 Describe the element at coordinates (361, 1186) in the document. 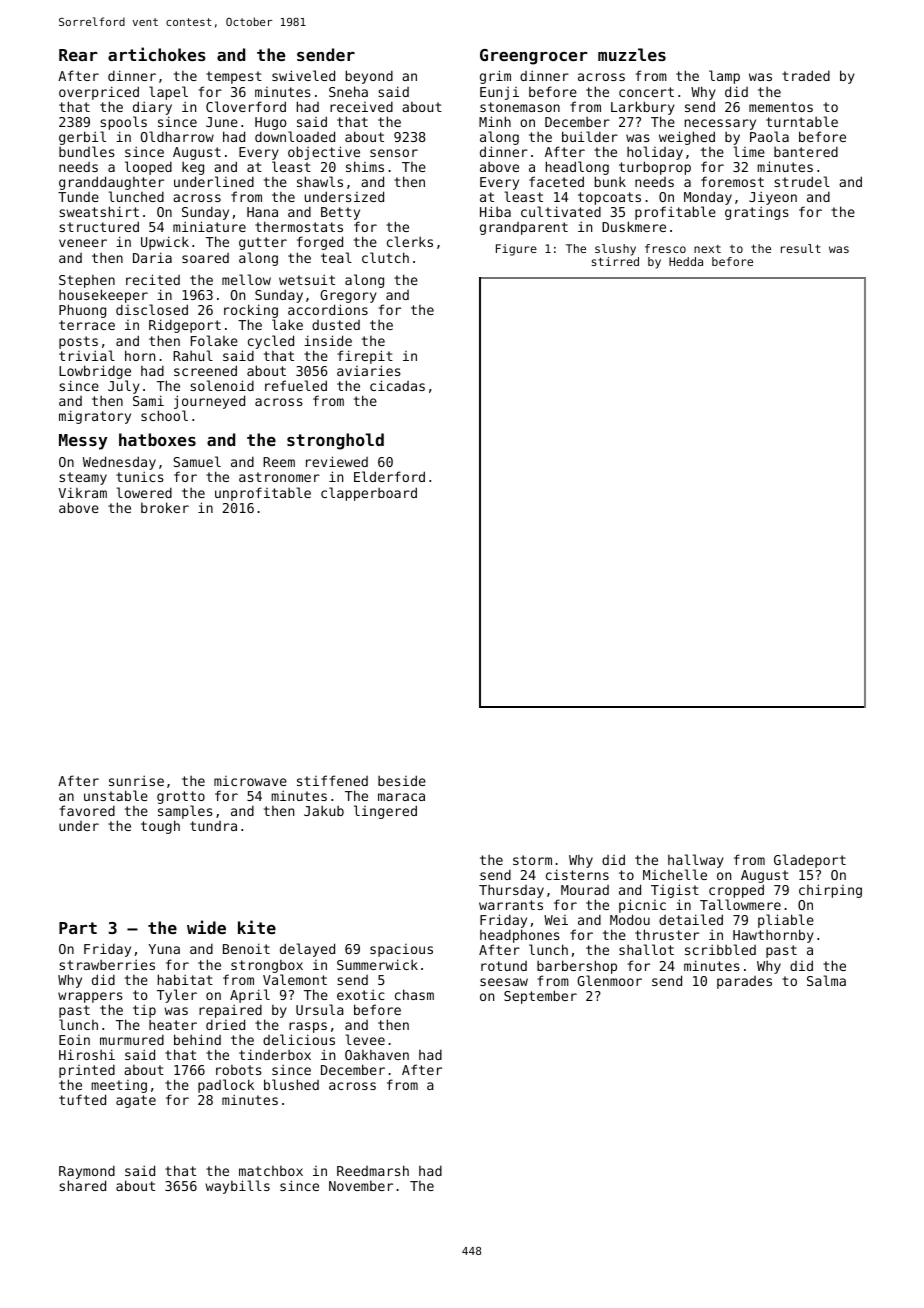

I see `November` at that location.
